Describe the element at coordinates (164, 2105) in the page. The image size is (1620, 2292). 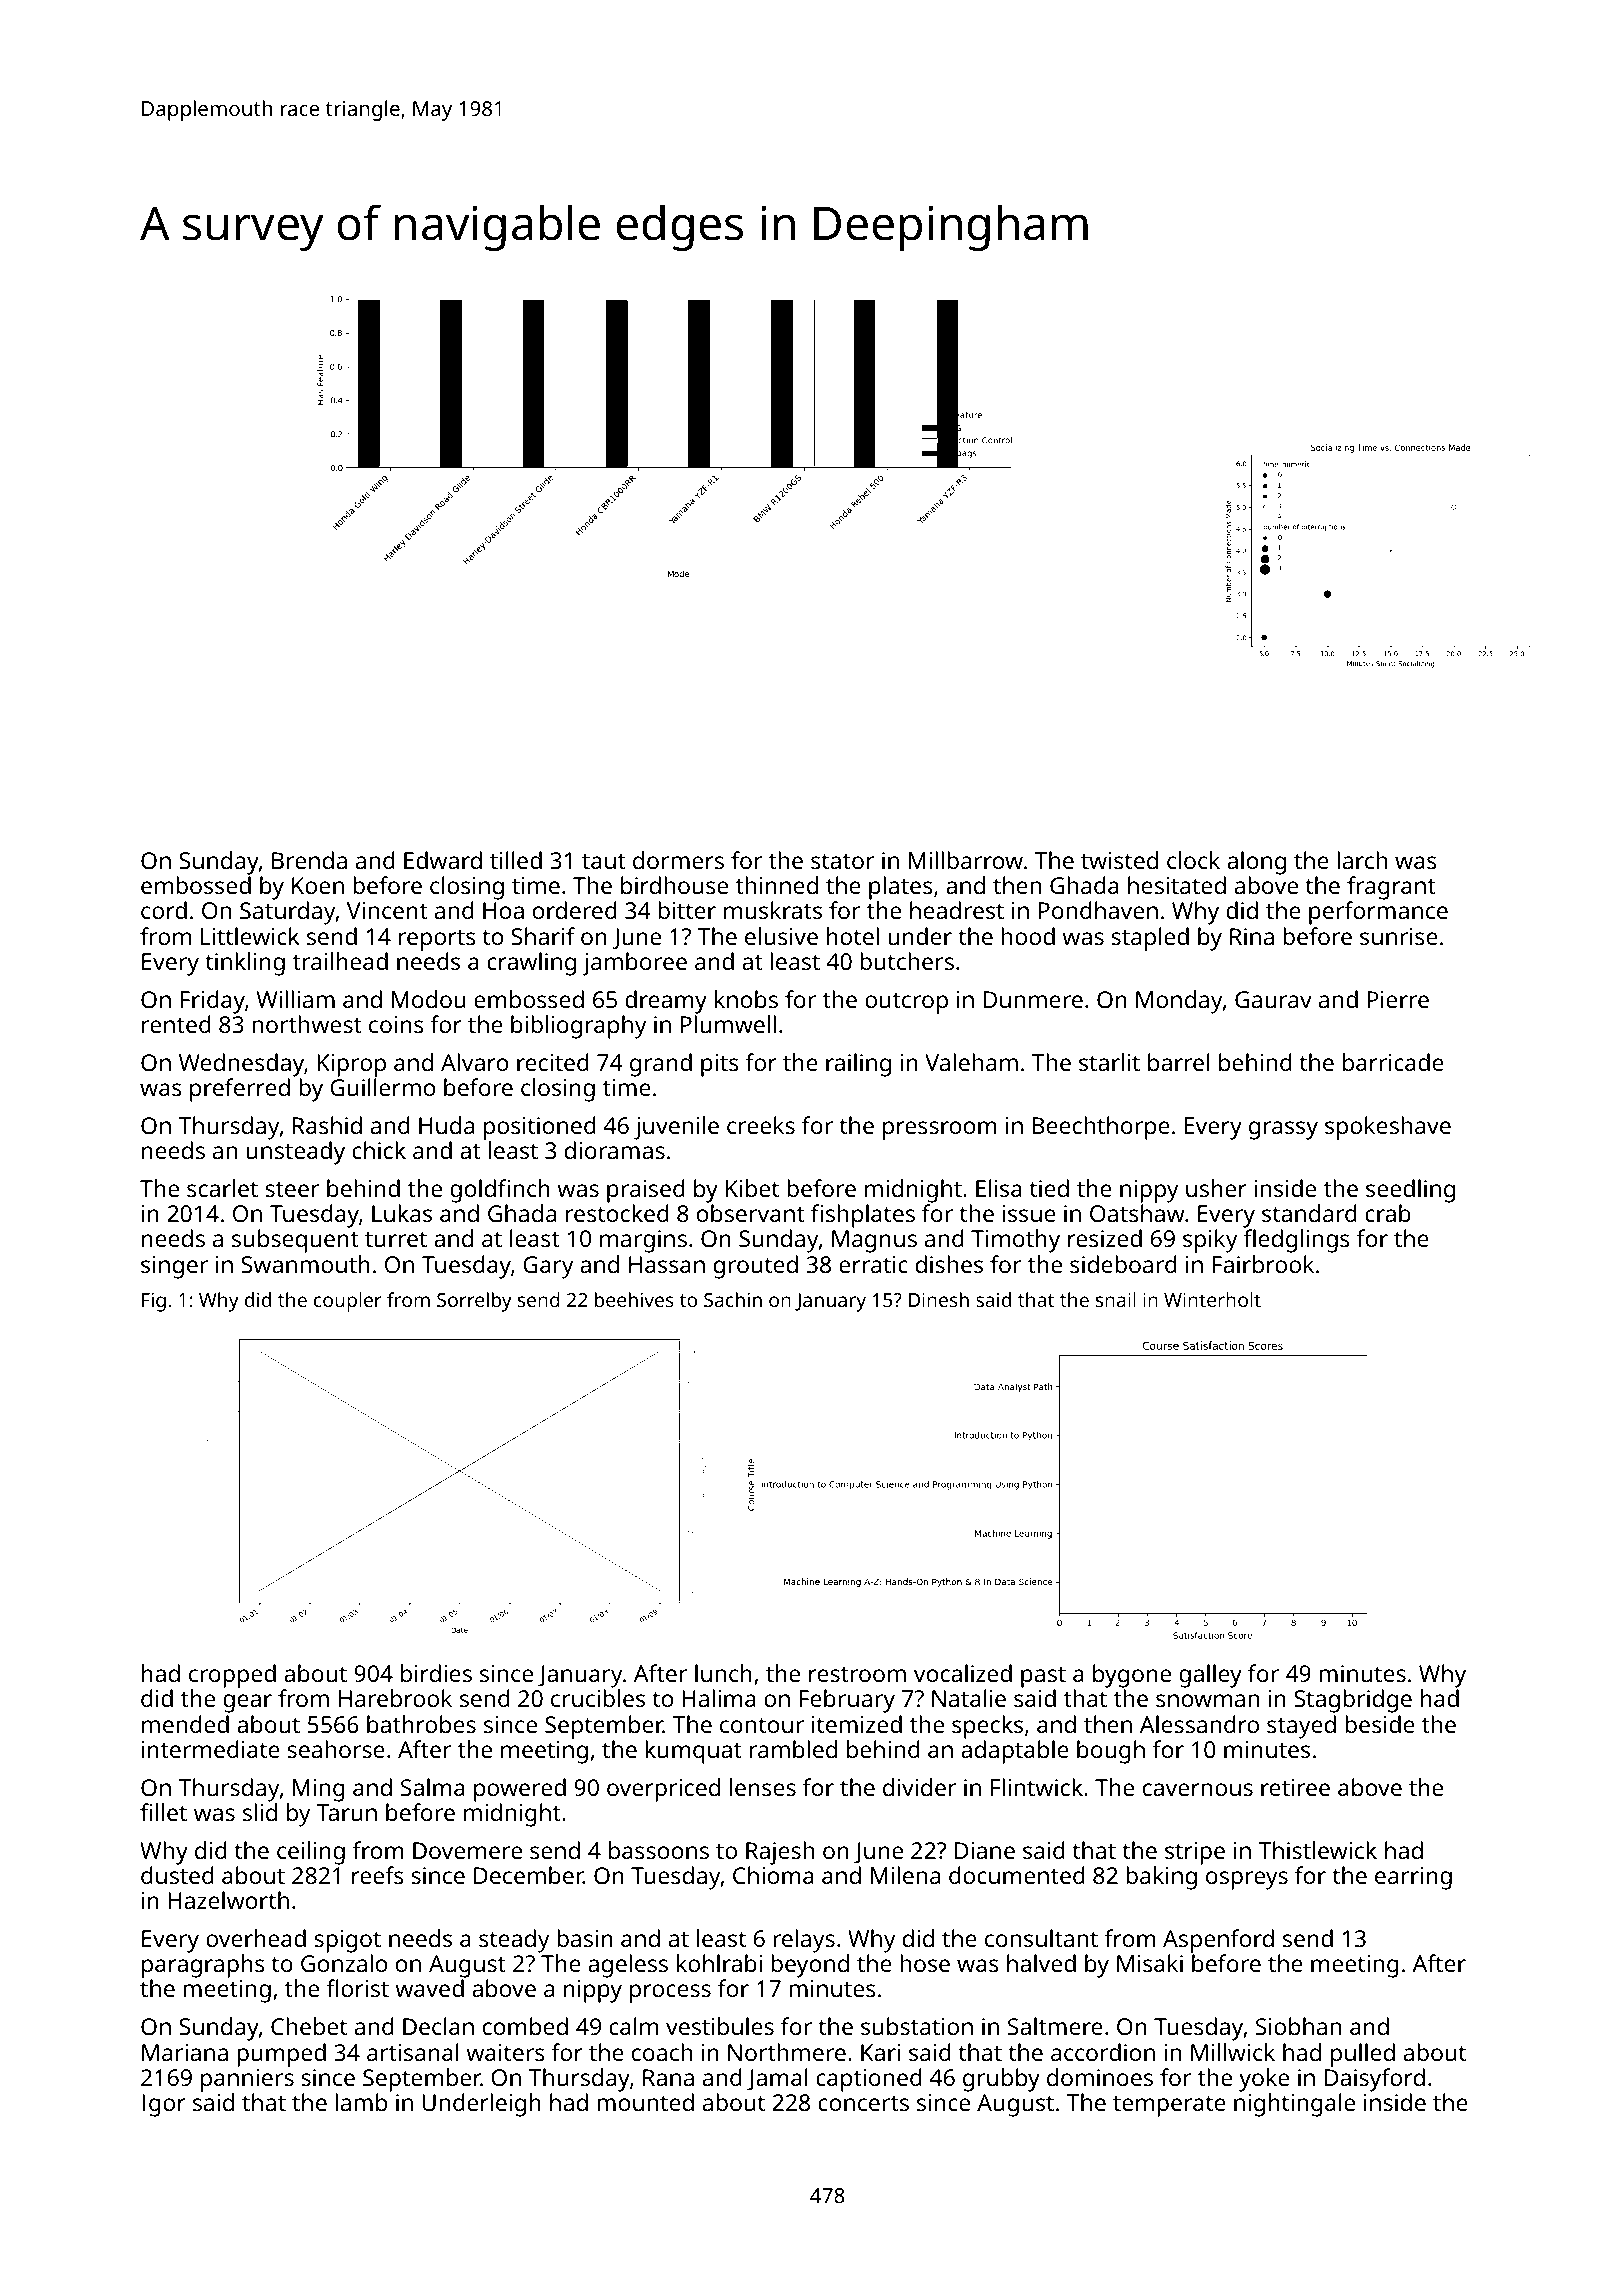
I see `Igor` at that location.
